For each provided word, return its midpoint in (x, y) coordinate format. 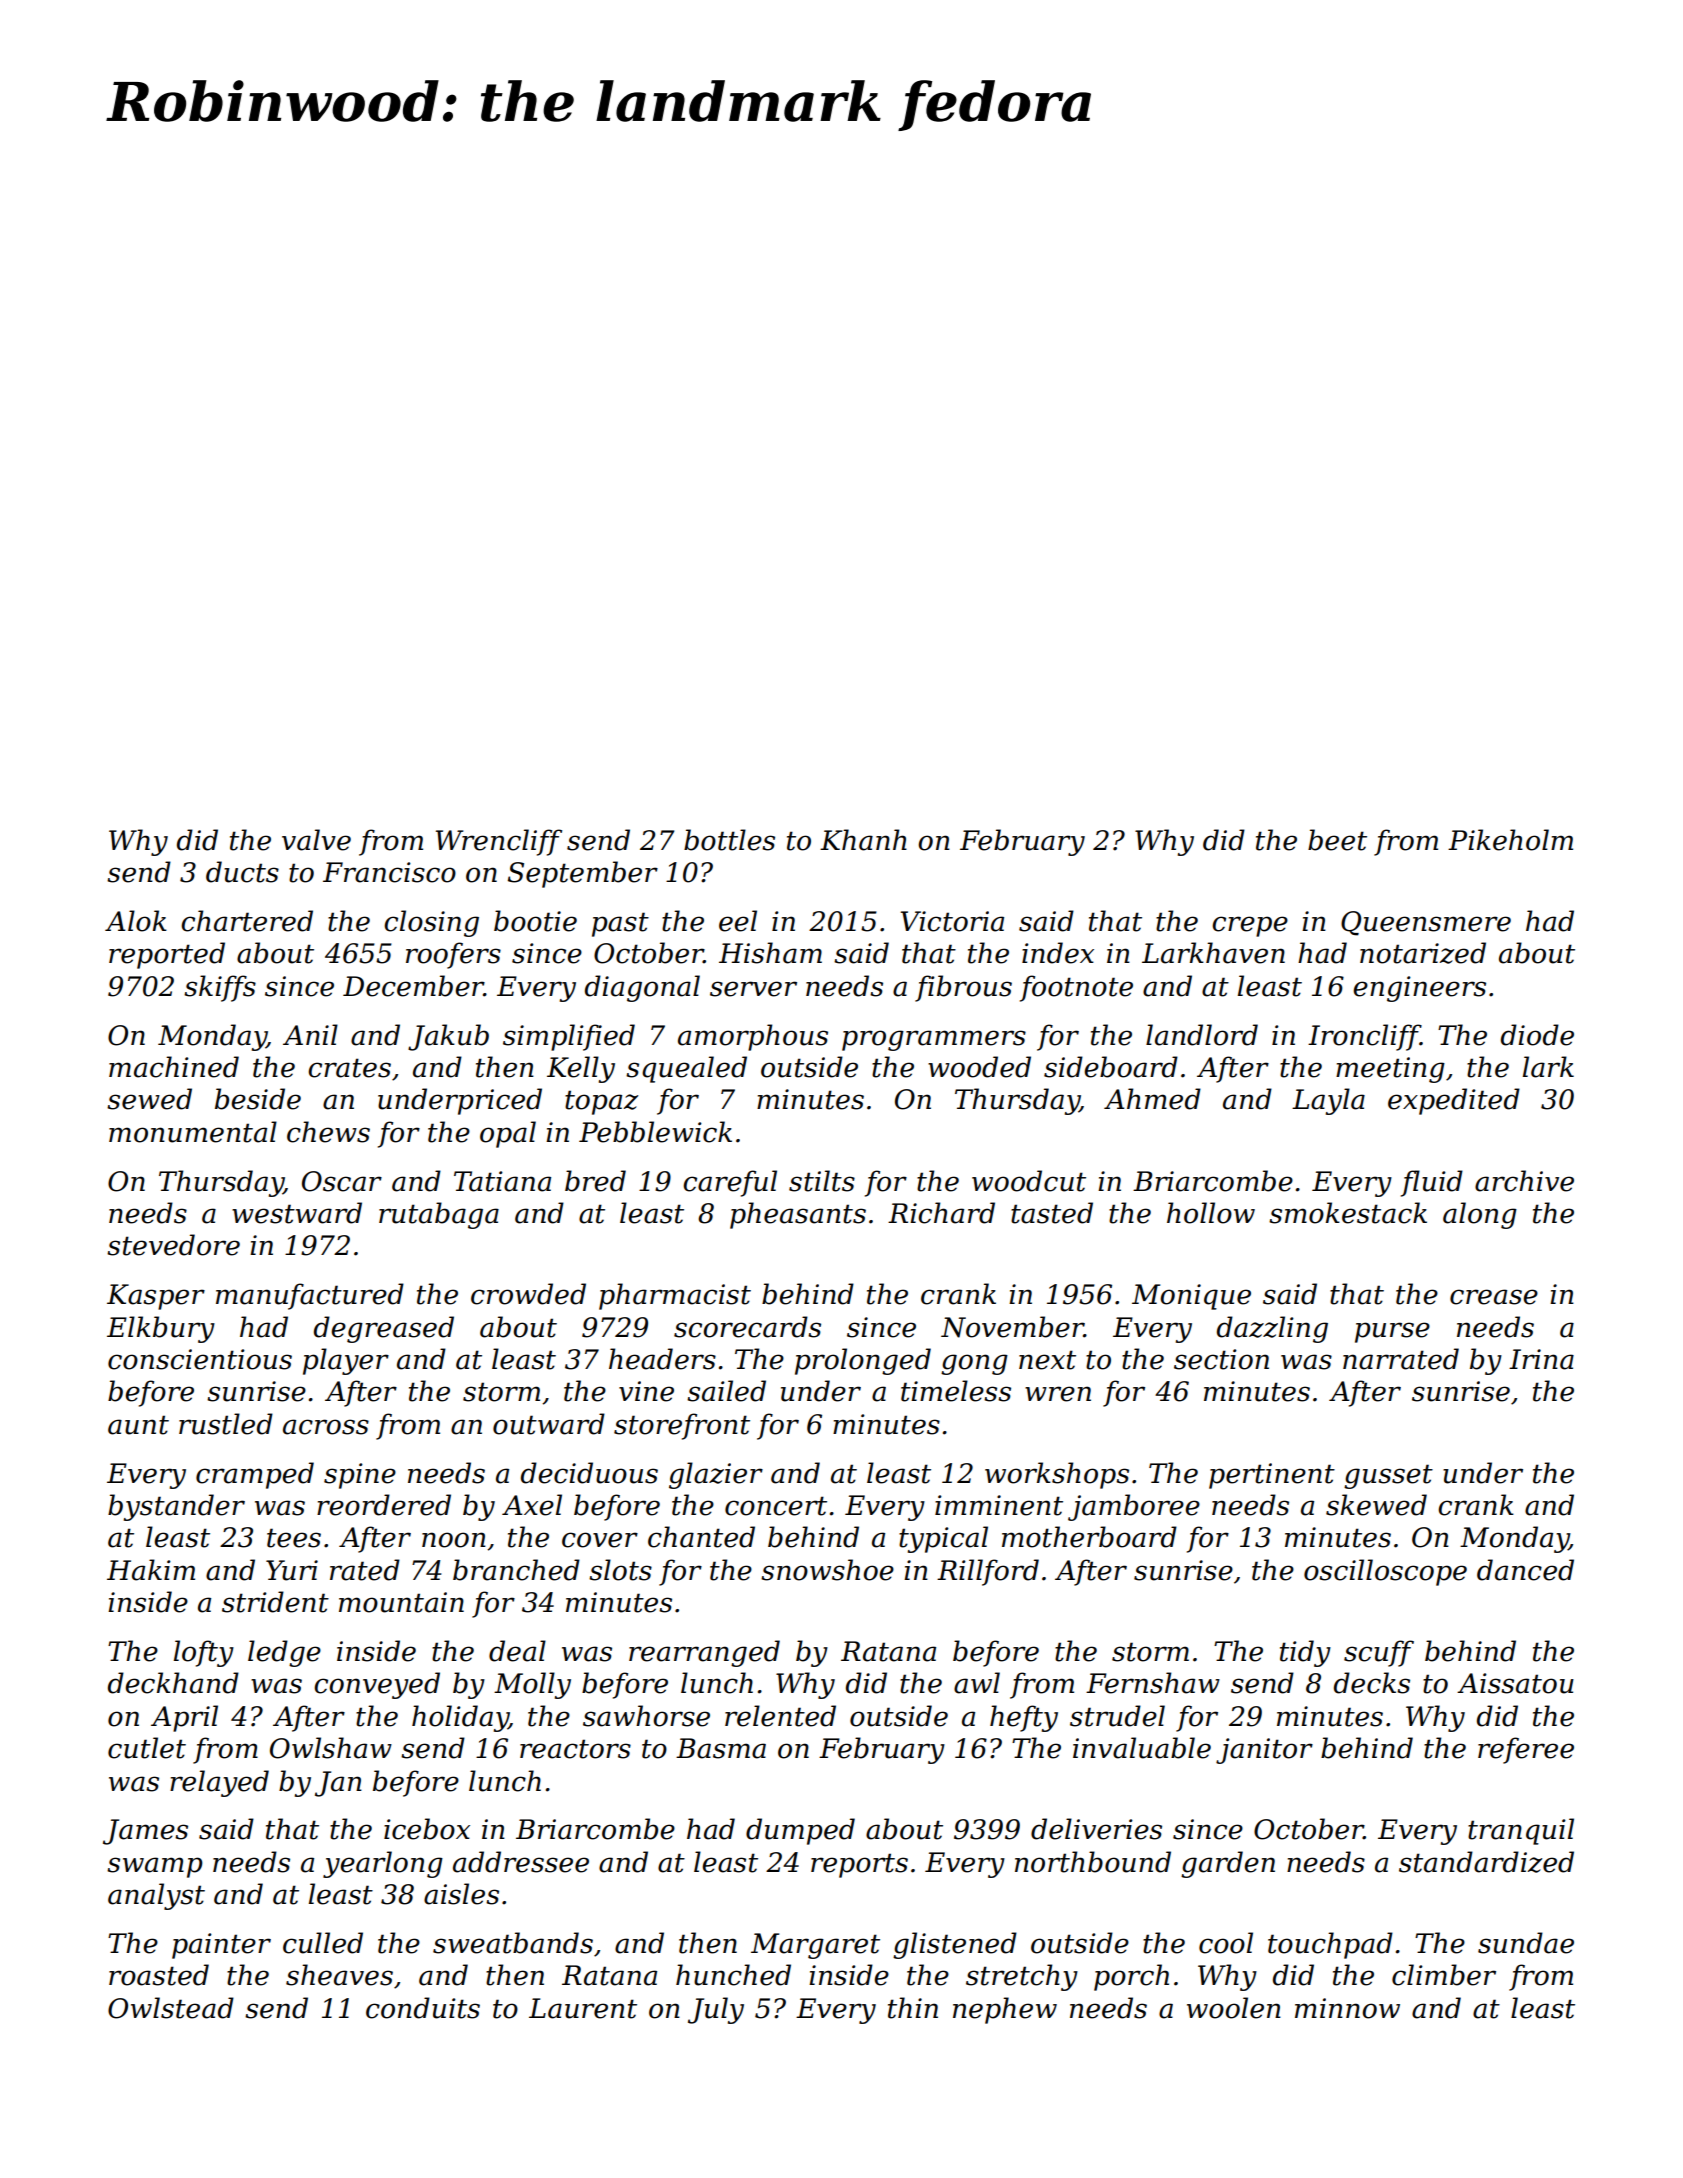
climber (1444, 1975)
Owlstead (171, 2008)
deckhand (173, 1683)
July (716, 2010)
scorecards (747, 1327)
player (346, 1361)
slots (620, 1570)
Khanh (863, 840)
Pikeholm (1510, 840)
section (1221, 1359)
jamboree (1134, 1507)
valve (316, 840)
